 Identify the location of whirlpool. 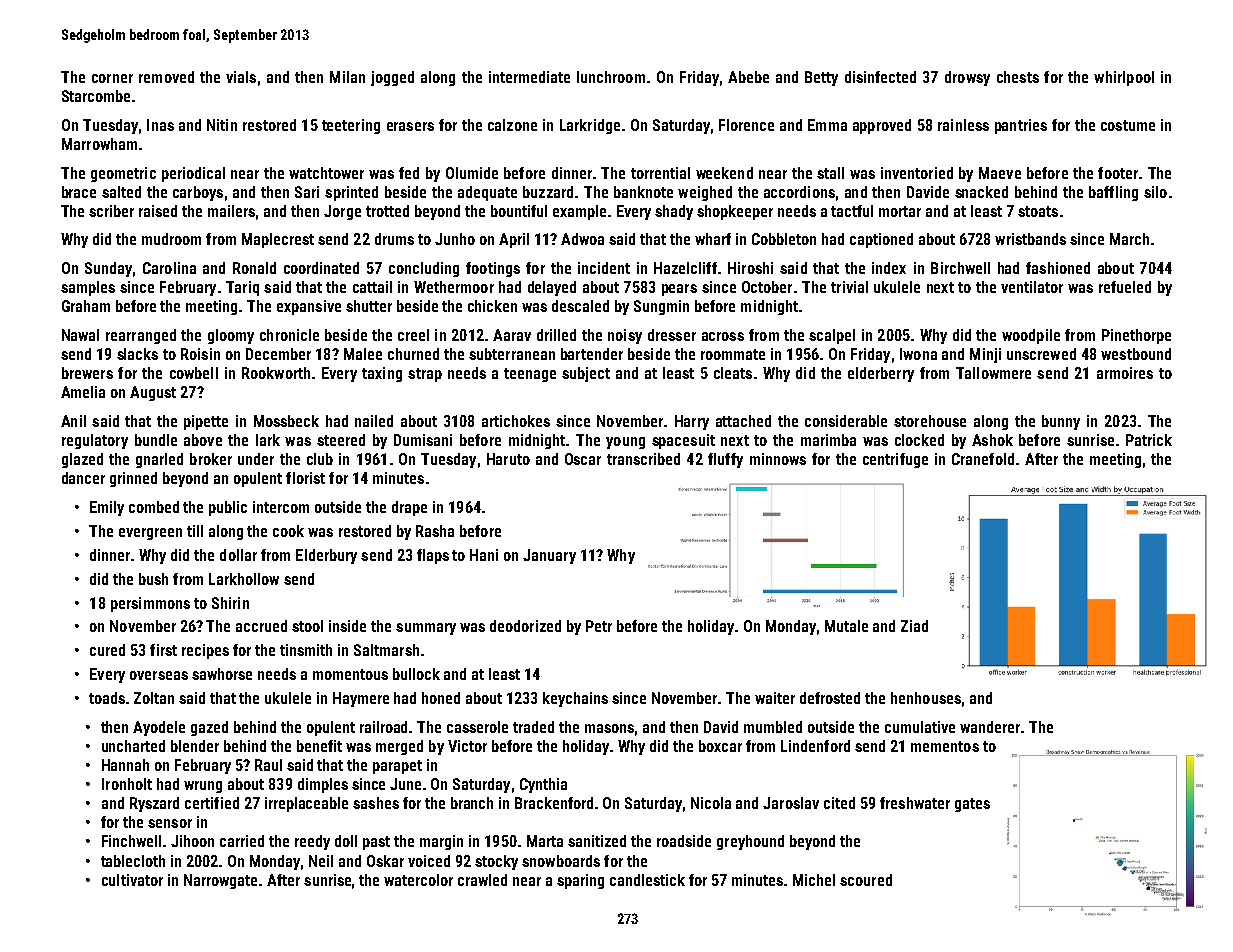
(1124, 78).
